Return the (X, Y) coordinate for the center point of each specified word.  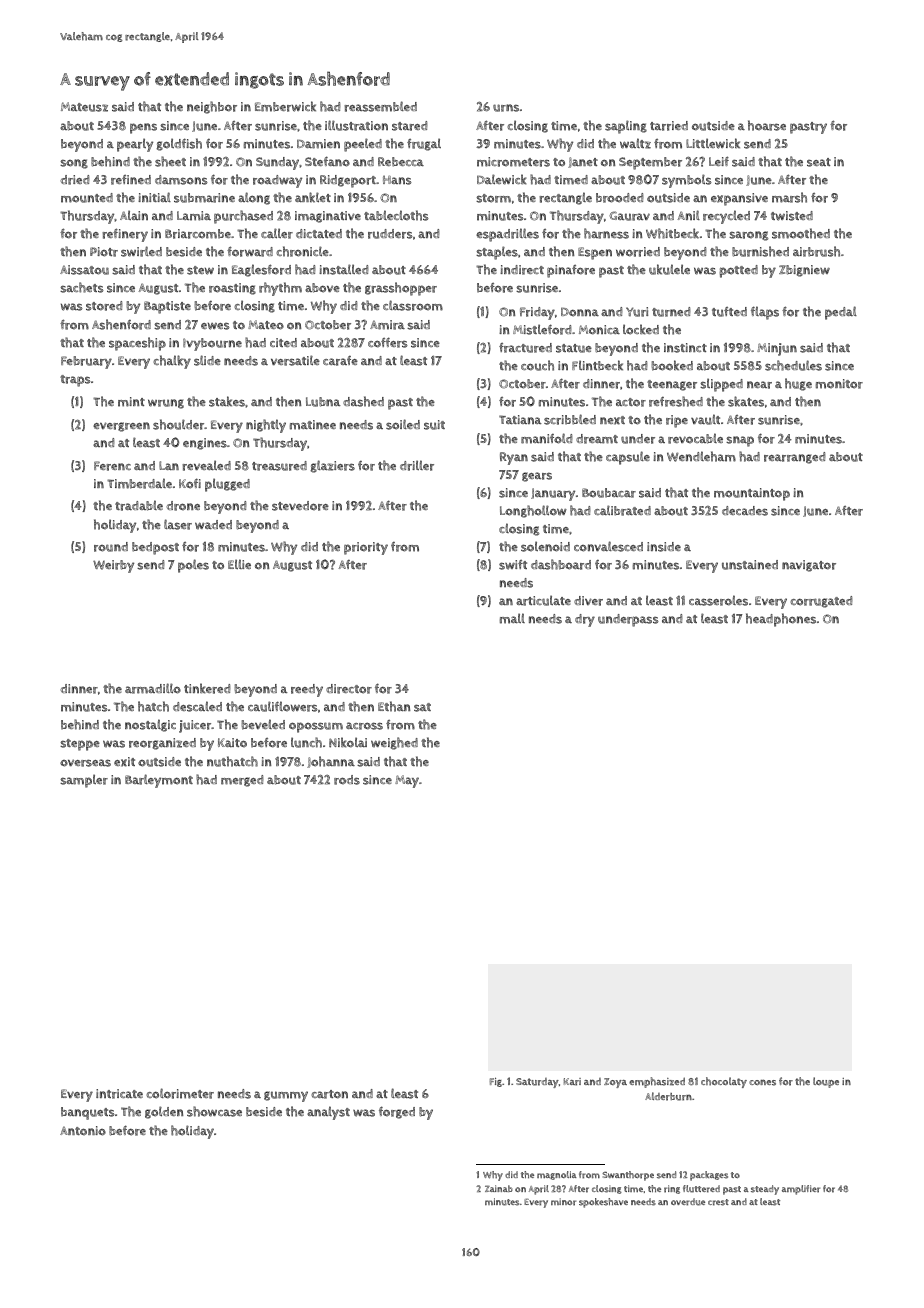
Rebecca (401, 162)
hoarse (767, 125)
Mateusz (84, 107)
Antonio (83, 1131)
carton (329, 1094)
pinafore (571, 271)
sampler (84, 781)
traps (75, 381)
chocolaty (724, 1082)
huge (798, 384)
